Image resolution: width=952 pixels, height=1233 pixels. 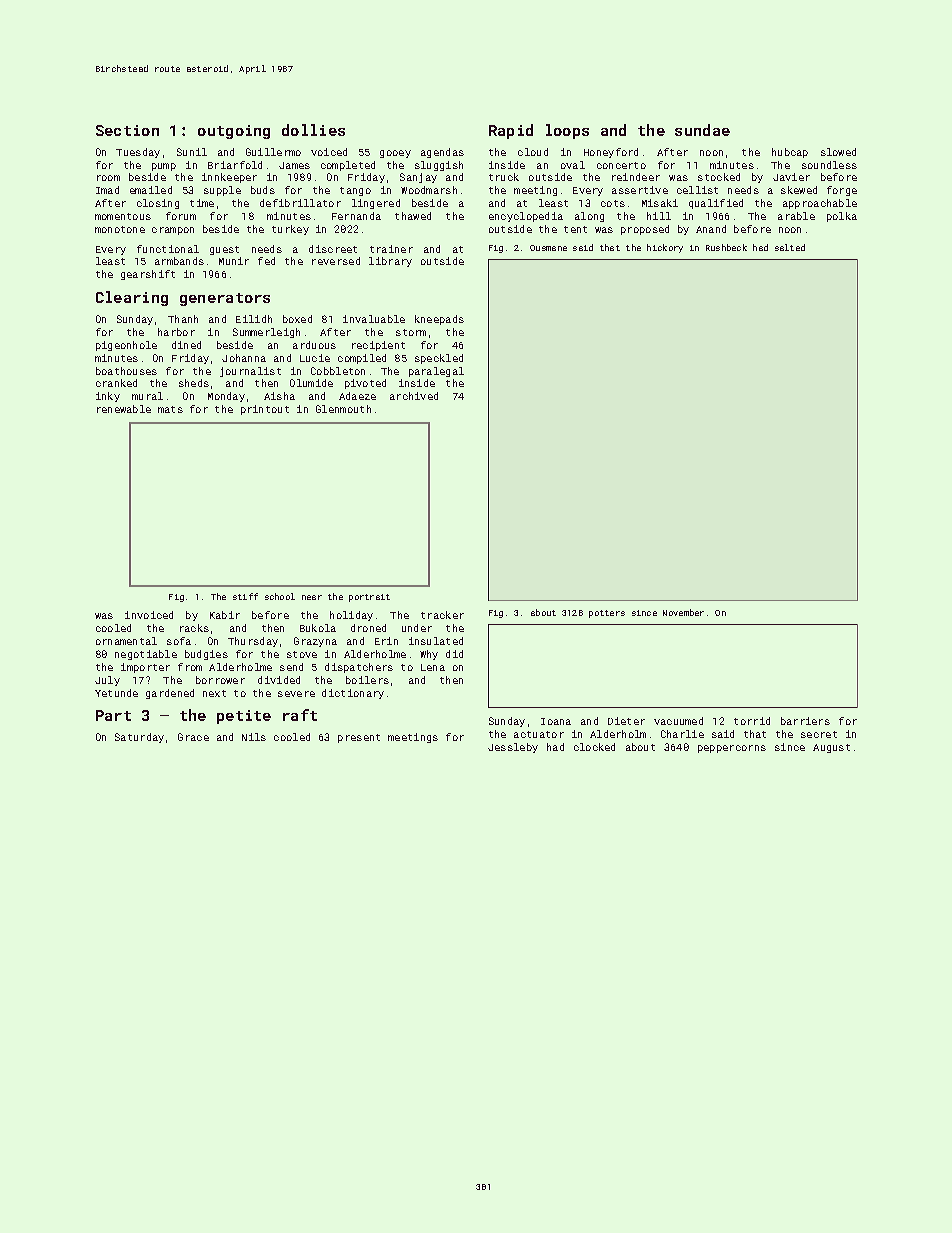 I want to click on petite, so click(x=244, y=717).
